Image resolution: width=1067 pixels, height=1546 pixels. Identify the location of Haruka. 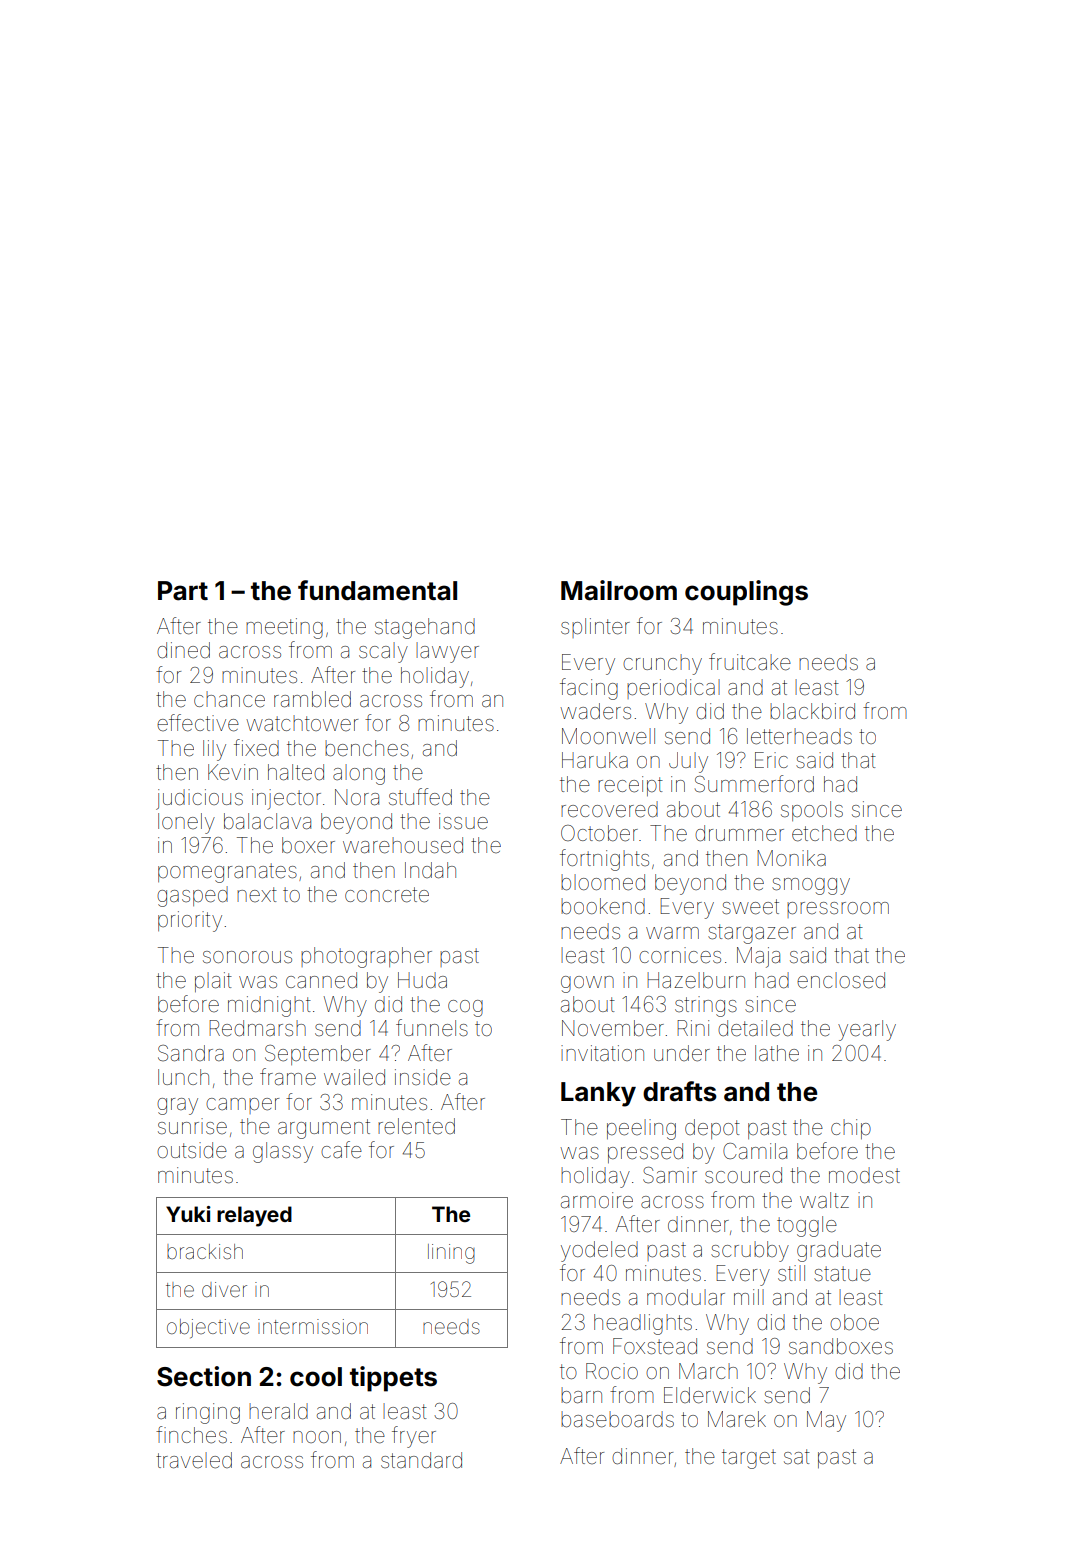
(595, 760).
